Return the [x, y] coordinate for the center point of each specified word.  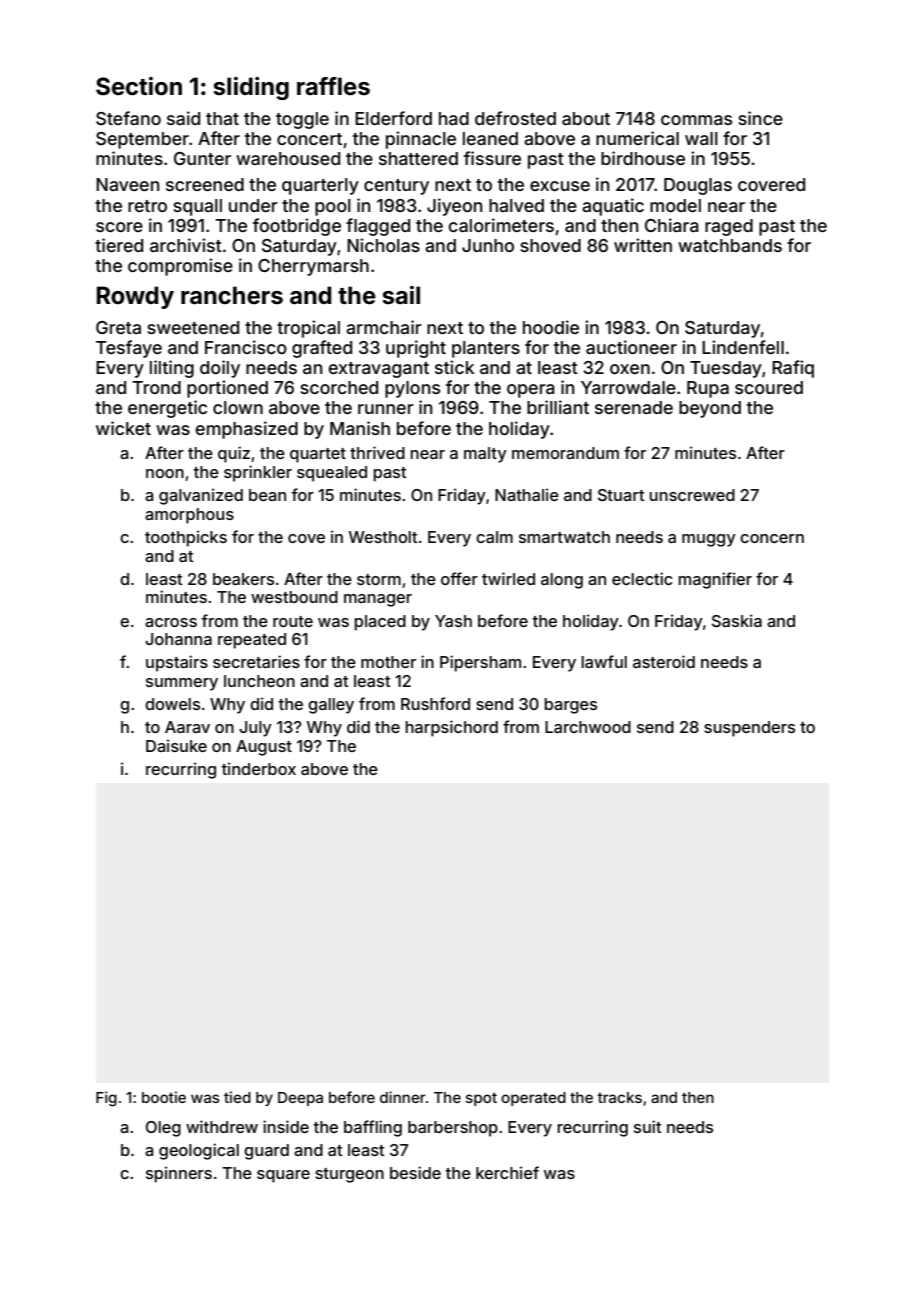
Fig [106, 1099]
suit [648, 1126]
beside [415, 1172]
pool [333, 207]
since [760, 118]
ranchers [232, 295]
